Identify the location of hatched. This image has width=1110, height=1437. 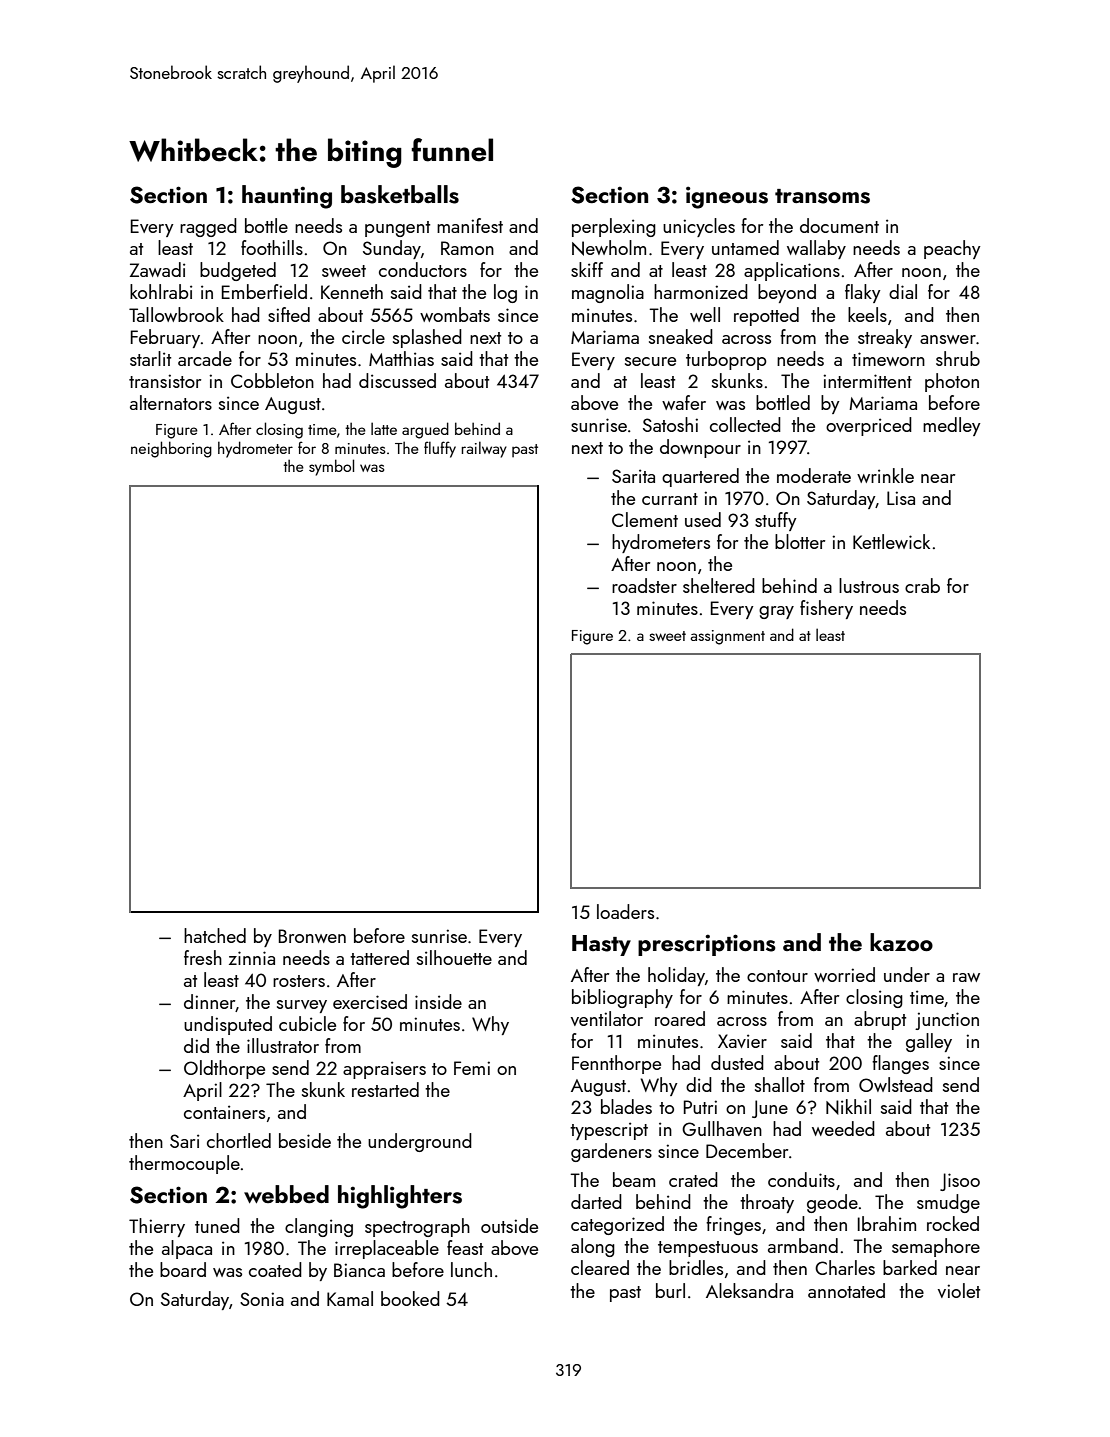
(215, 935).
